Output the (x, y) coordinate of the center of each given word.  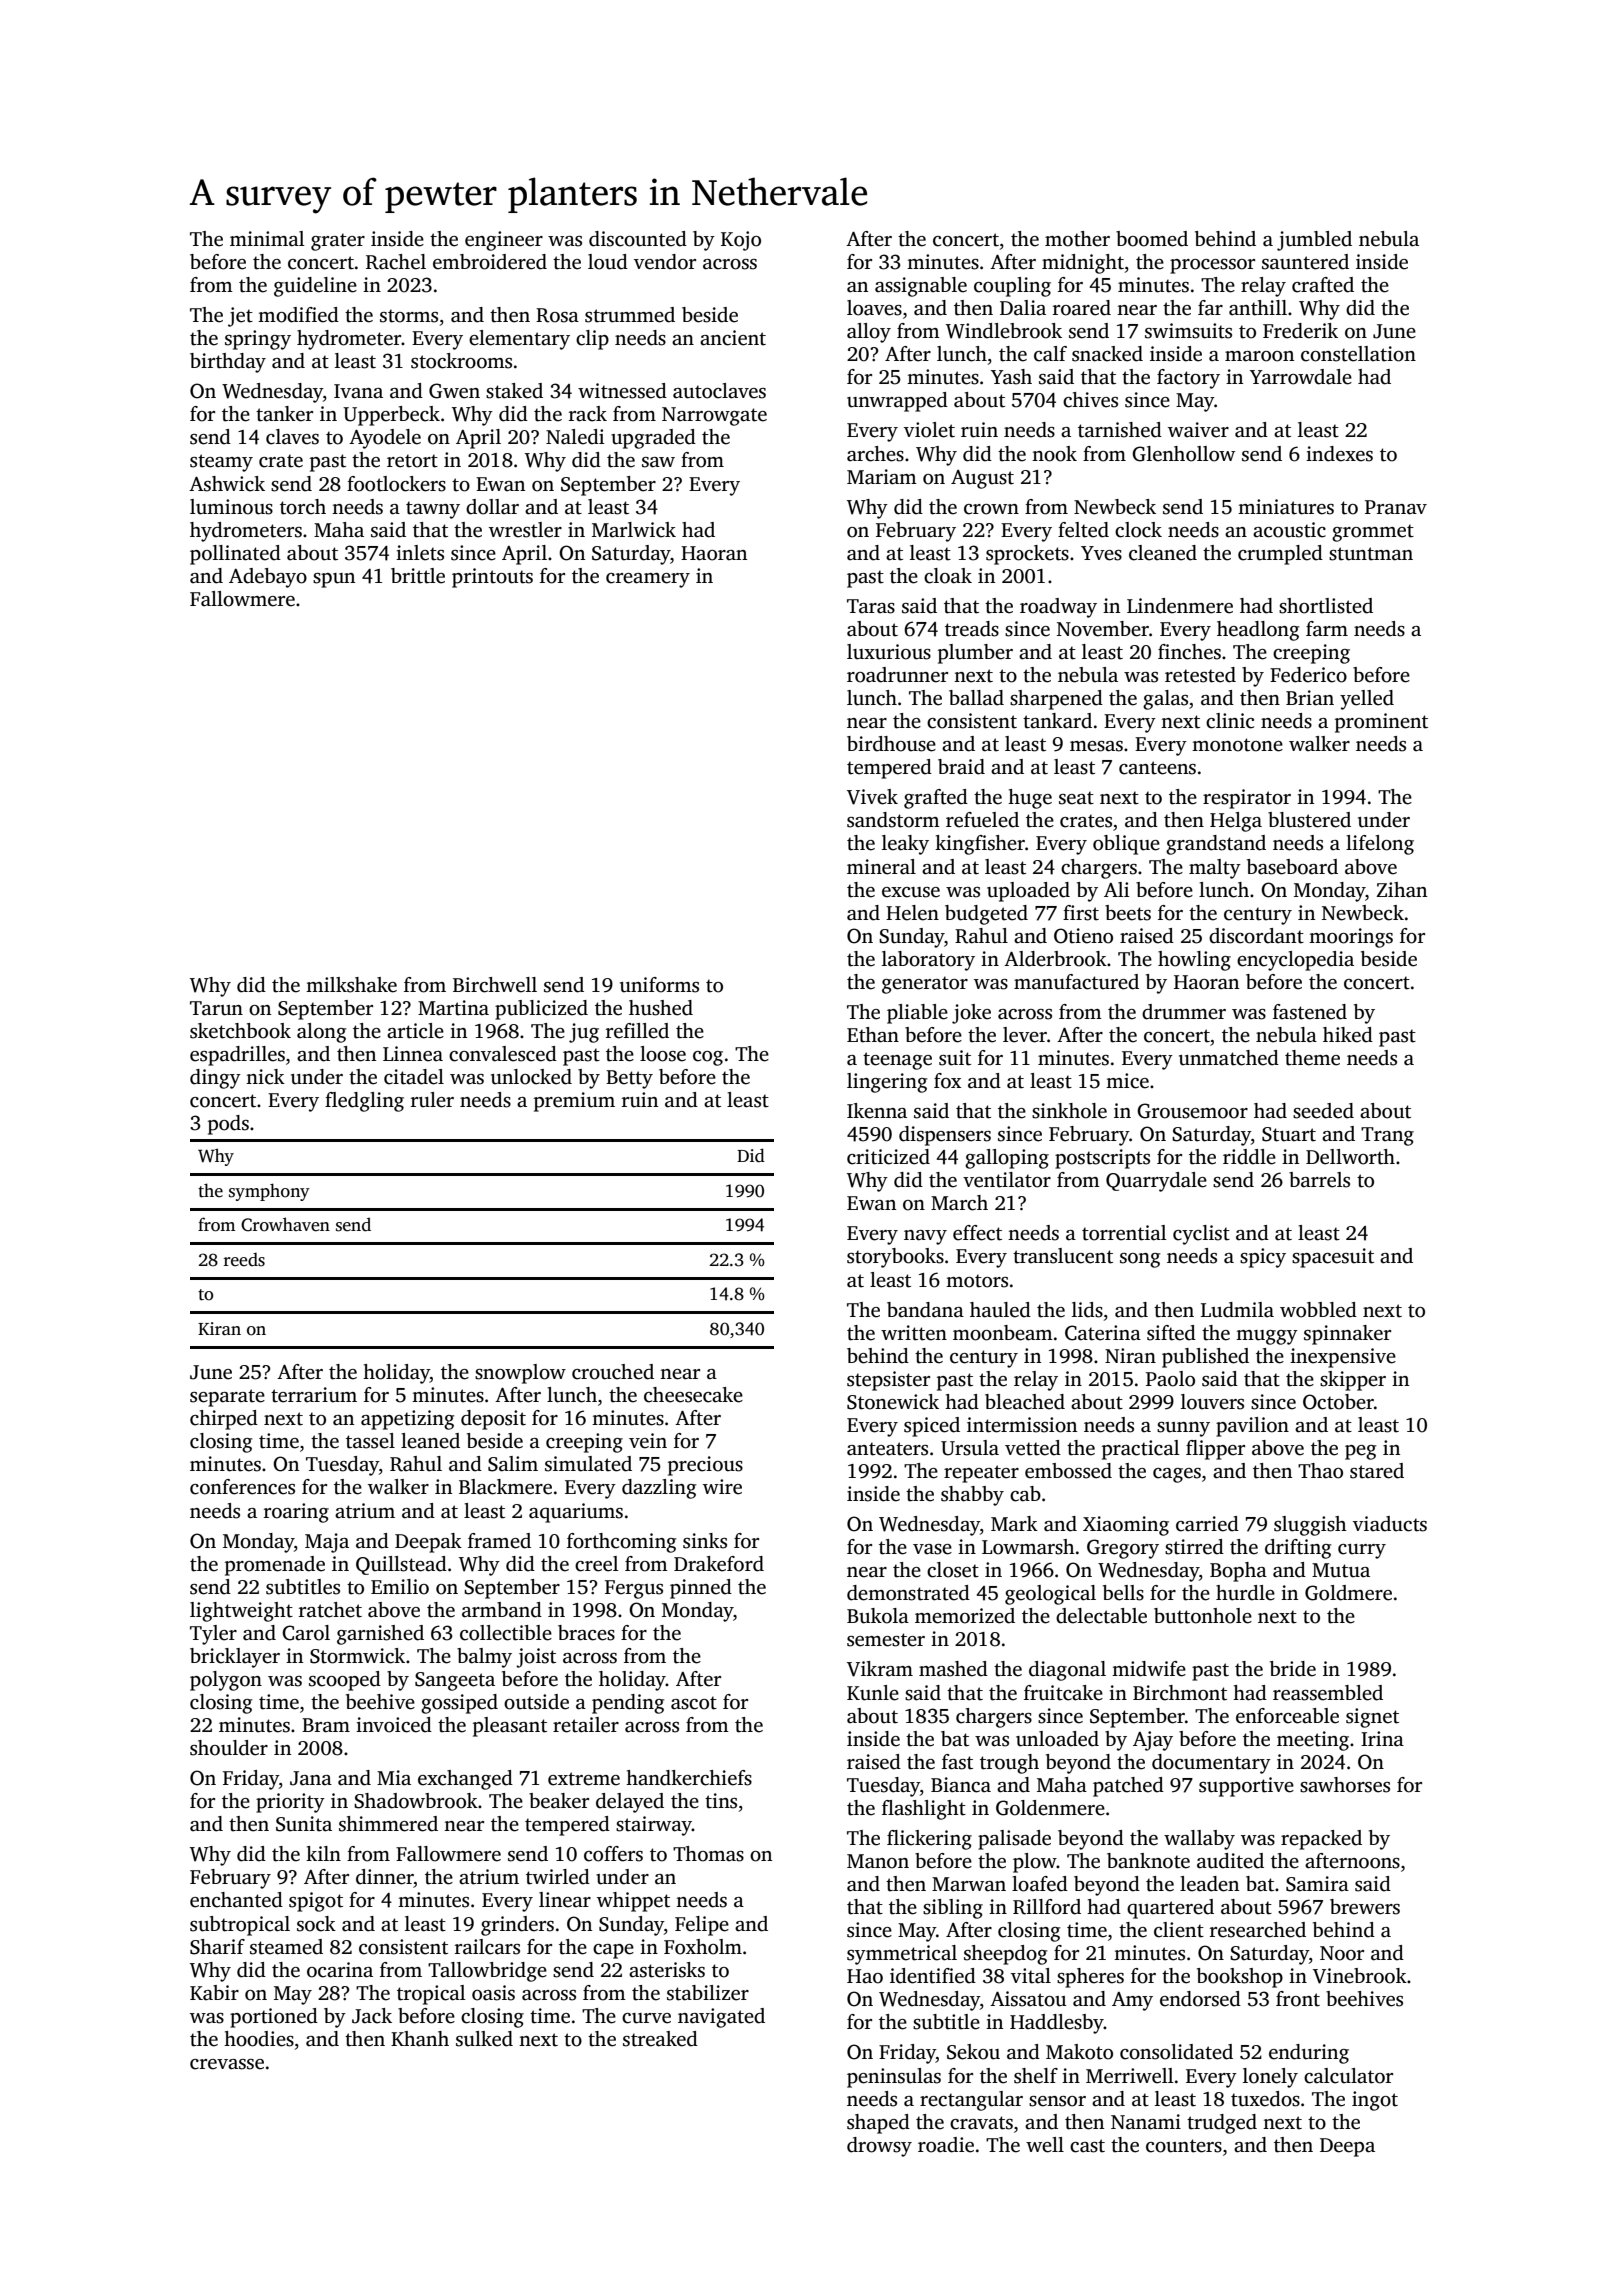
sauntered (1305, 262)
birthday (228, 363)
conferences (242, 1487)
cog (708, 1058)
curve (646, 2018)
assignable (921, 287)
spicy (1263, 1258)
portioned (274, 2018)
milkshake (351, 985)
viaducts (1390, 1524)
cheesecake (693, 1395)
